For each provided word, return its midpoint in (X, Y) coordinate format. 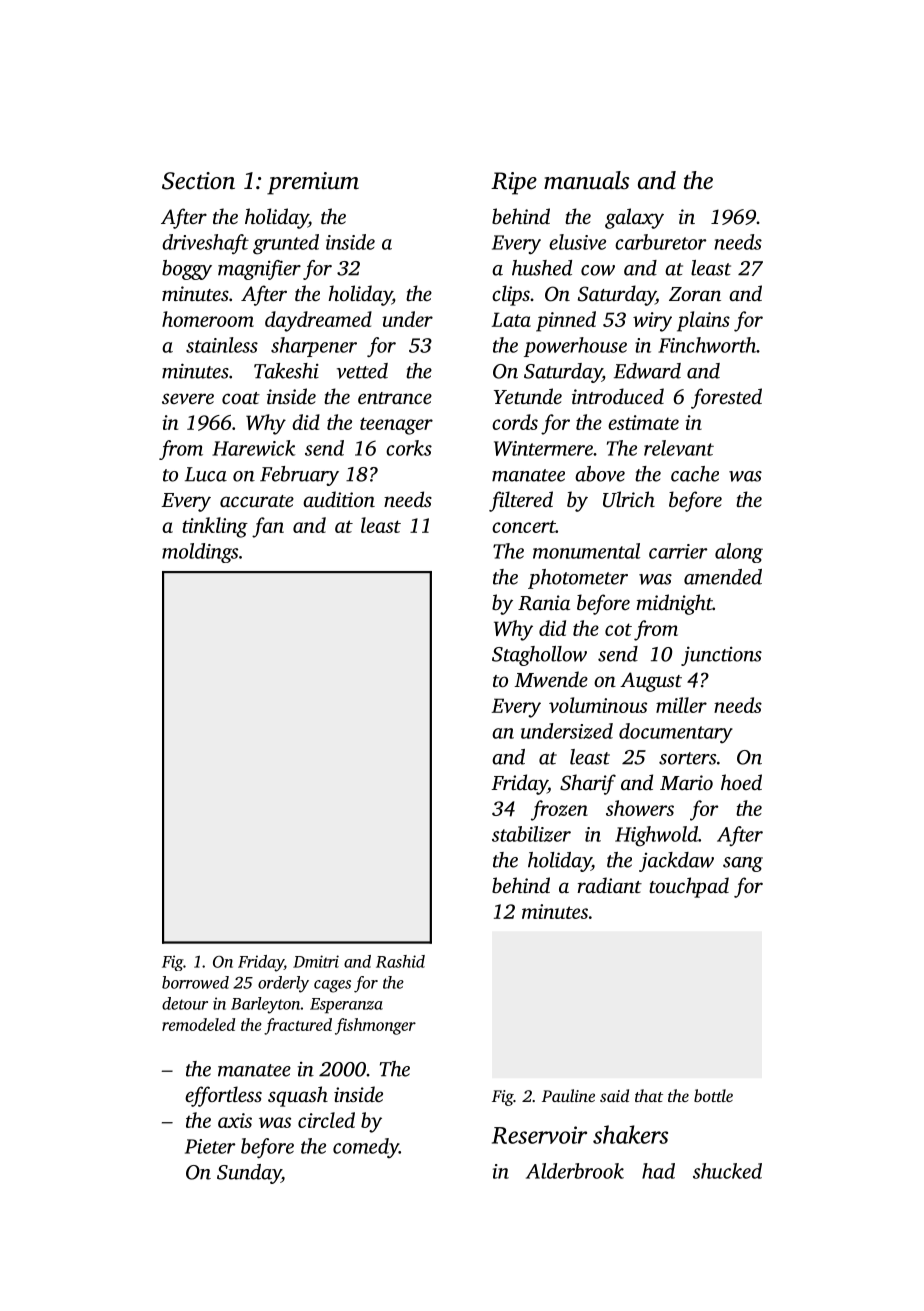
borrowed (195, 982)
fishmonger (375, 1026)
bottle (713, 1095)
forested (726, 398)
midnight (674, 604)
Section (198, 181)
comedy (366, 1148)
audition (339, 499)
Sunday (249, 1174)
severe (188, 398)
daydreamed (318, 321)
